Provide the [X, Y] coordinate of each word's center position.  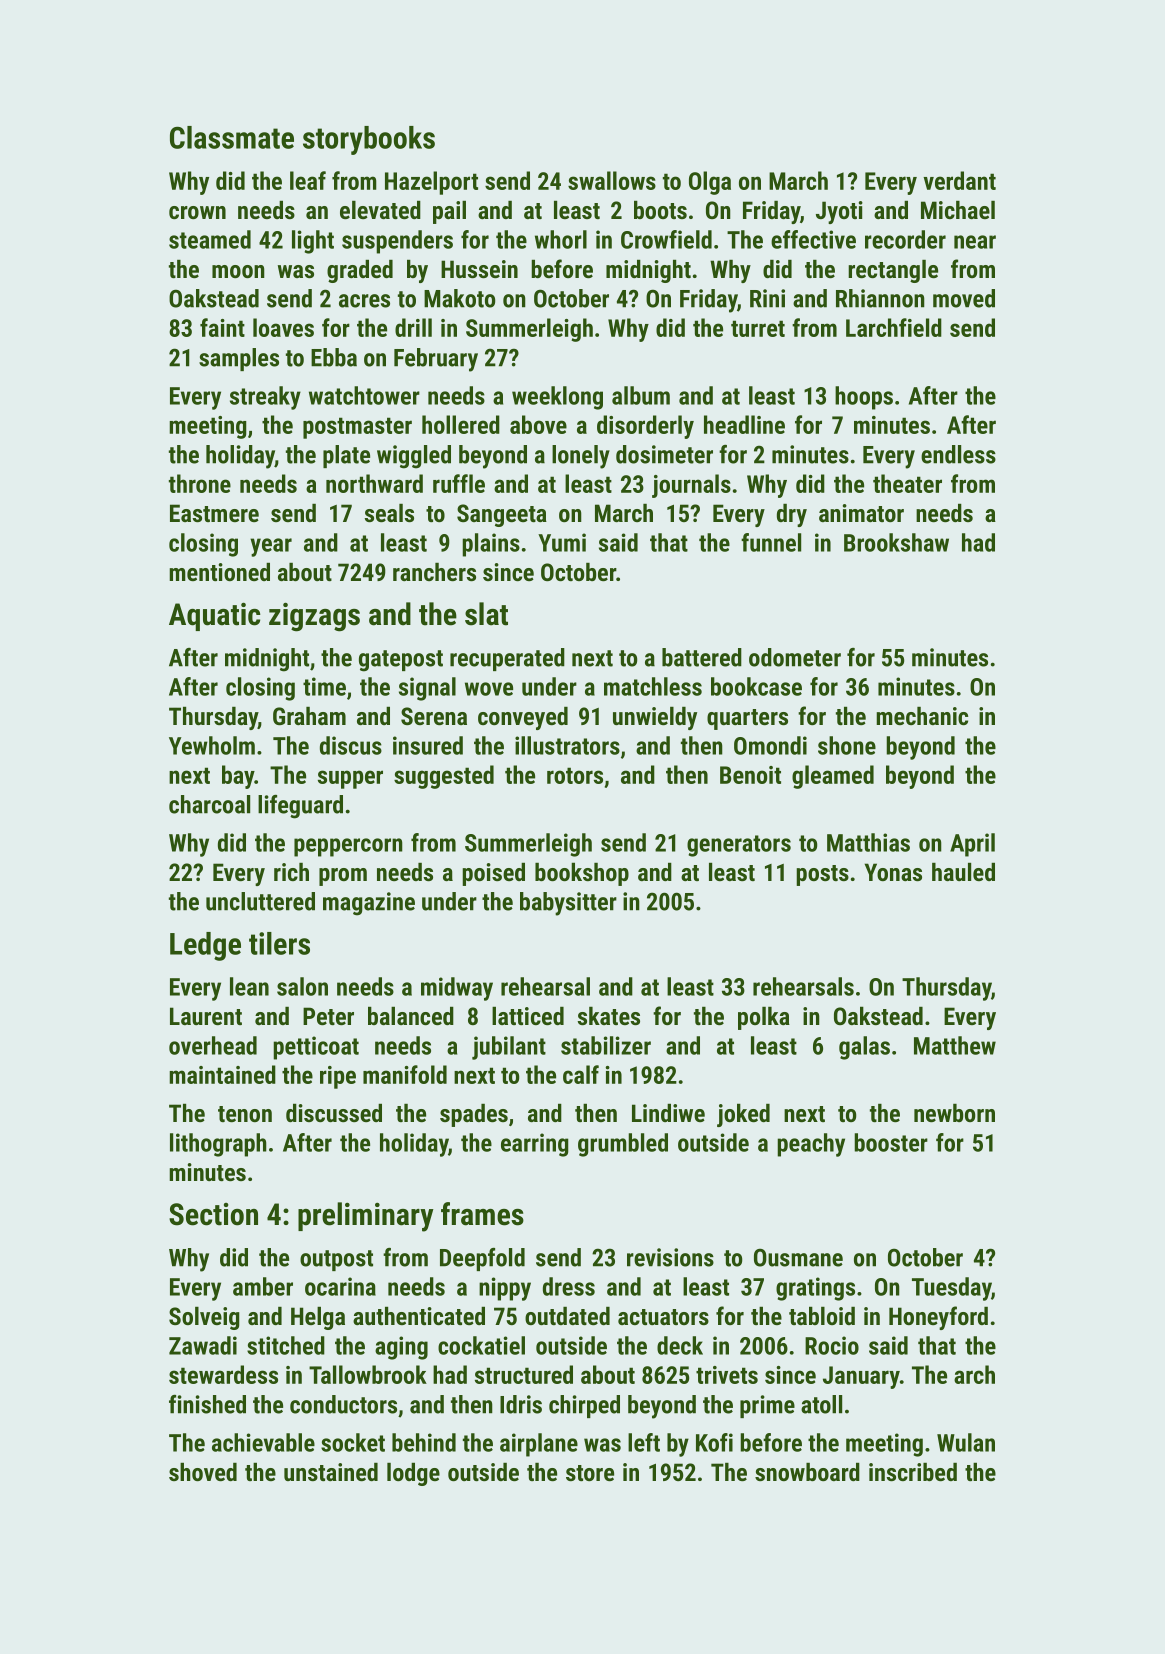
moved [964, 298]
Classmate [232, 137]
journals [691, 486]
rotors [575, 775]
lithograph [218, 1145]
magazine [369, 904]
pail [449, 212]
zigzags [314, 617]
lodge [413, 1474]
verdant [959, 180]
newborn [954, 1113]
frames [482, 1214]
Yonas [893, 872]
